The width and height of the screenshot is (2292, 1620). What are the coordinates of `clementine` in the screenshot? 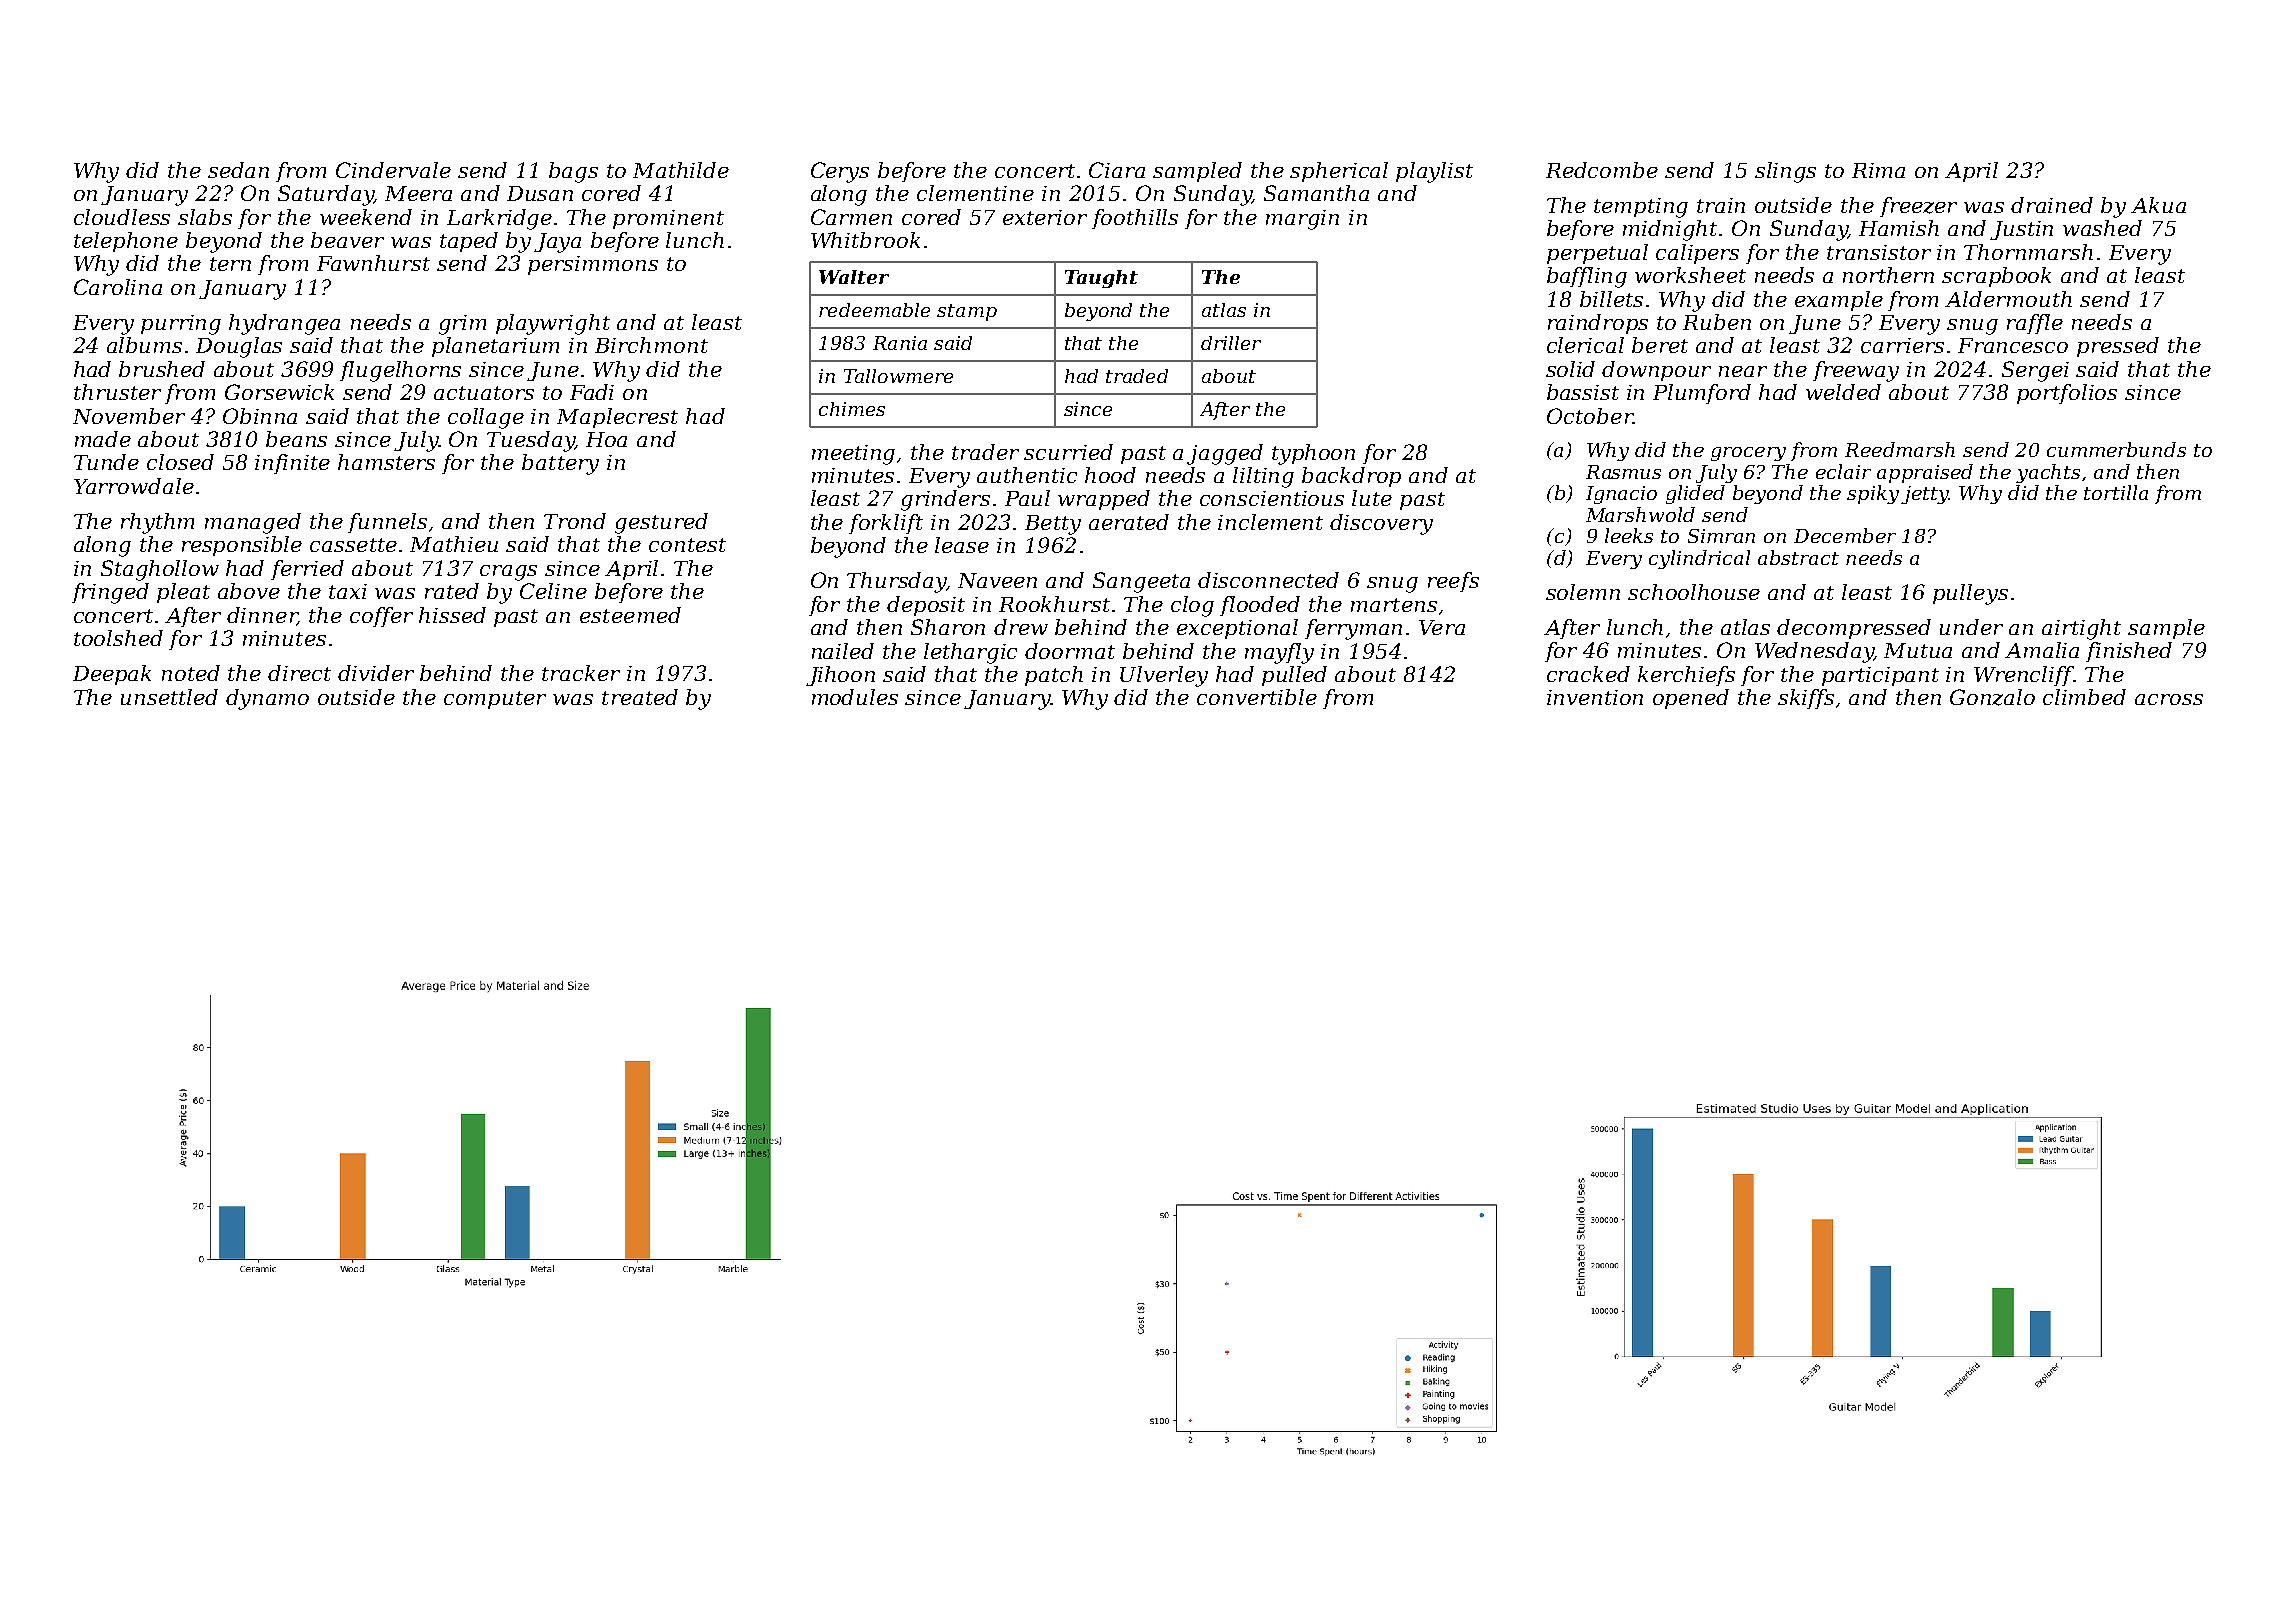 It's located at (975, 193).
